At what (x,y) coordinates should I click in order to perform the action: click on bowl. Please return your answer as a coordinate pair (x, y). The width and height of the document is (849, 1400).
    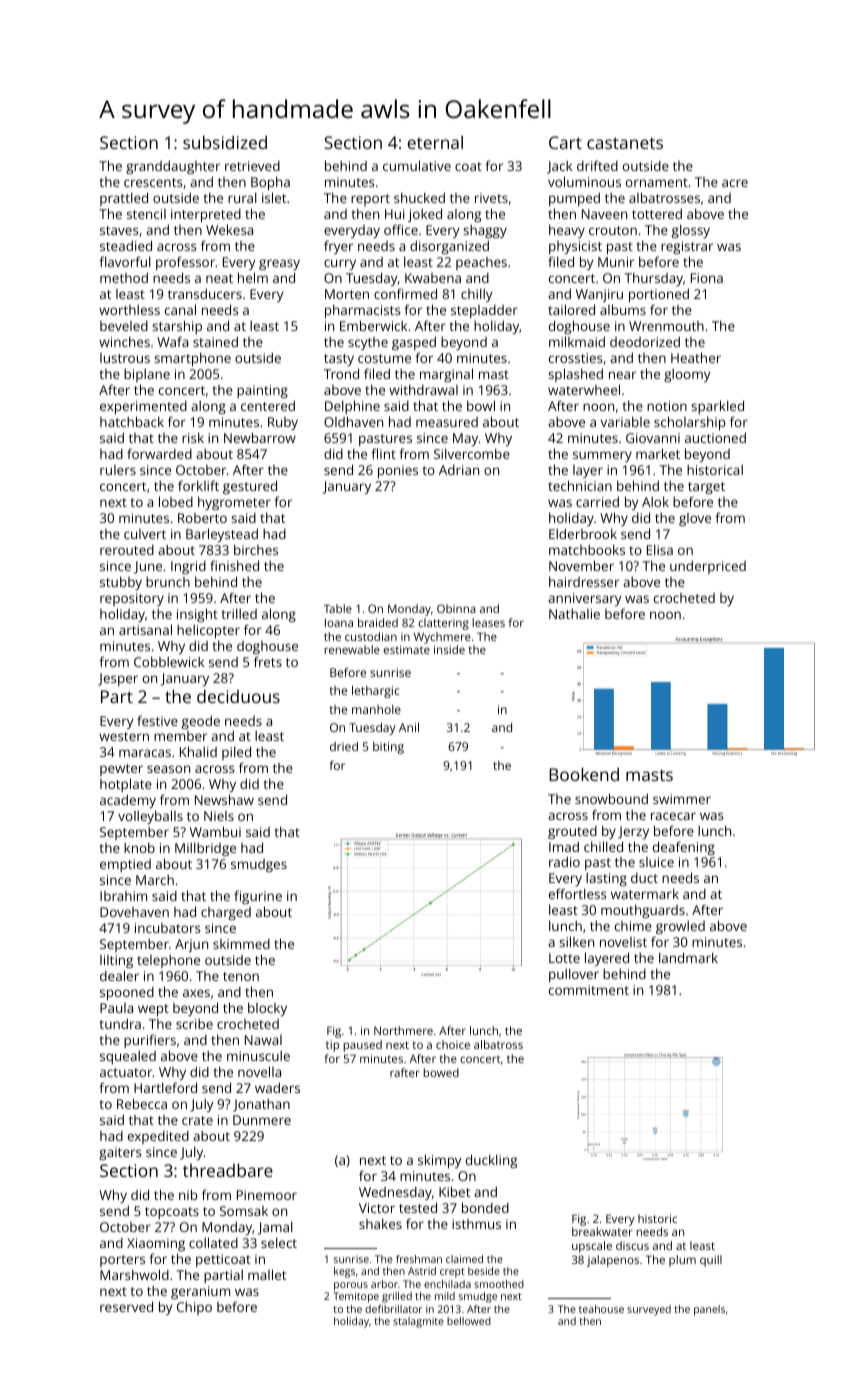
    Looking at the image, I should click on (481, 405).
